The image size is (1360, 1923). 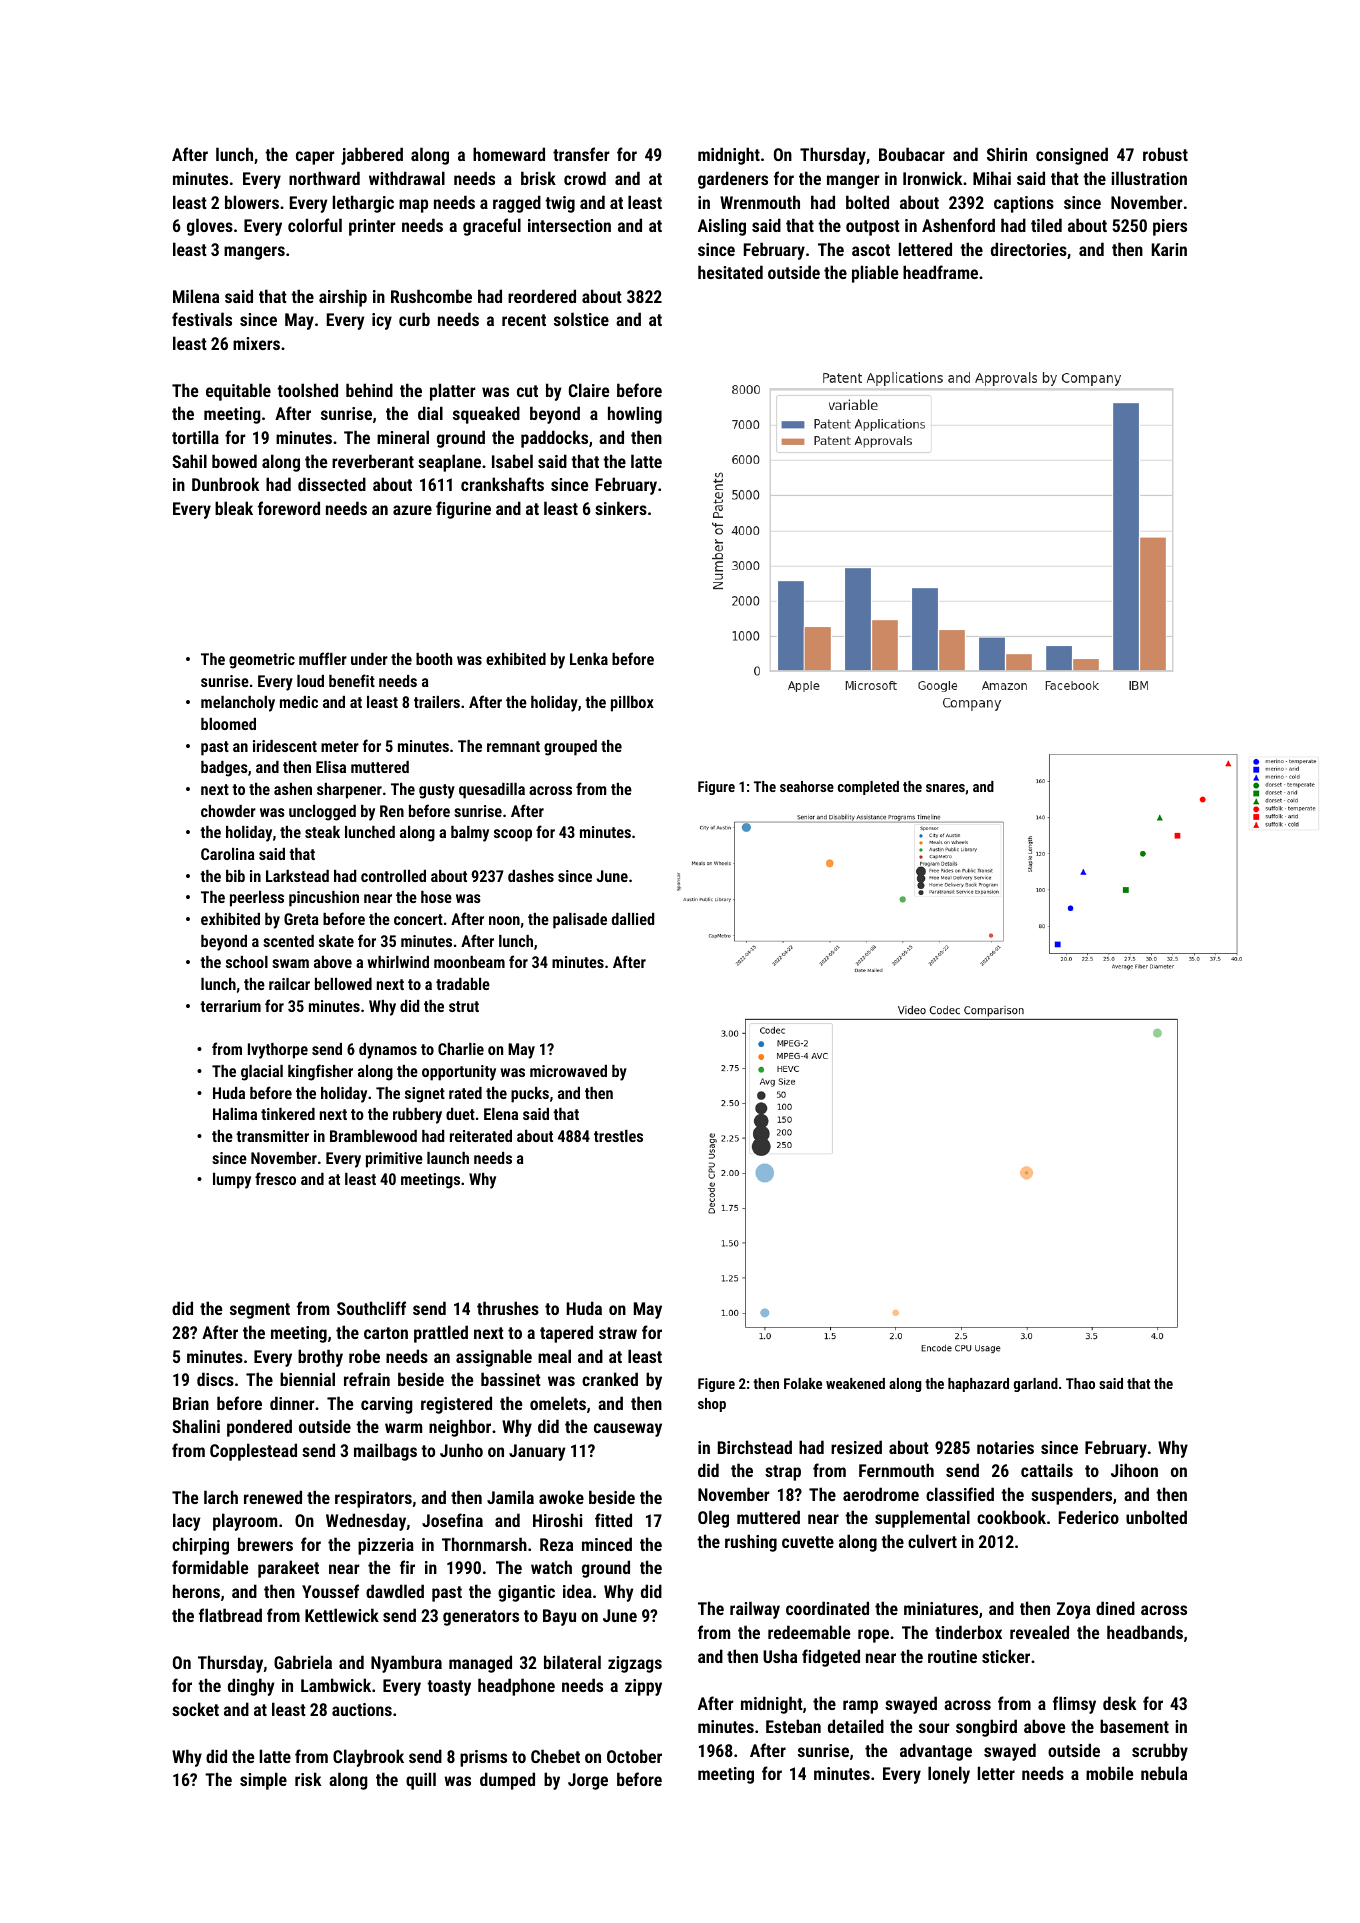 I want to click on concert, so click(x=418, y=919).
